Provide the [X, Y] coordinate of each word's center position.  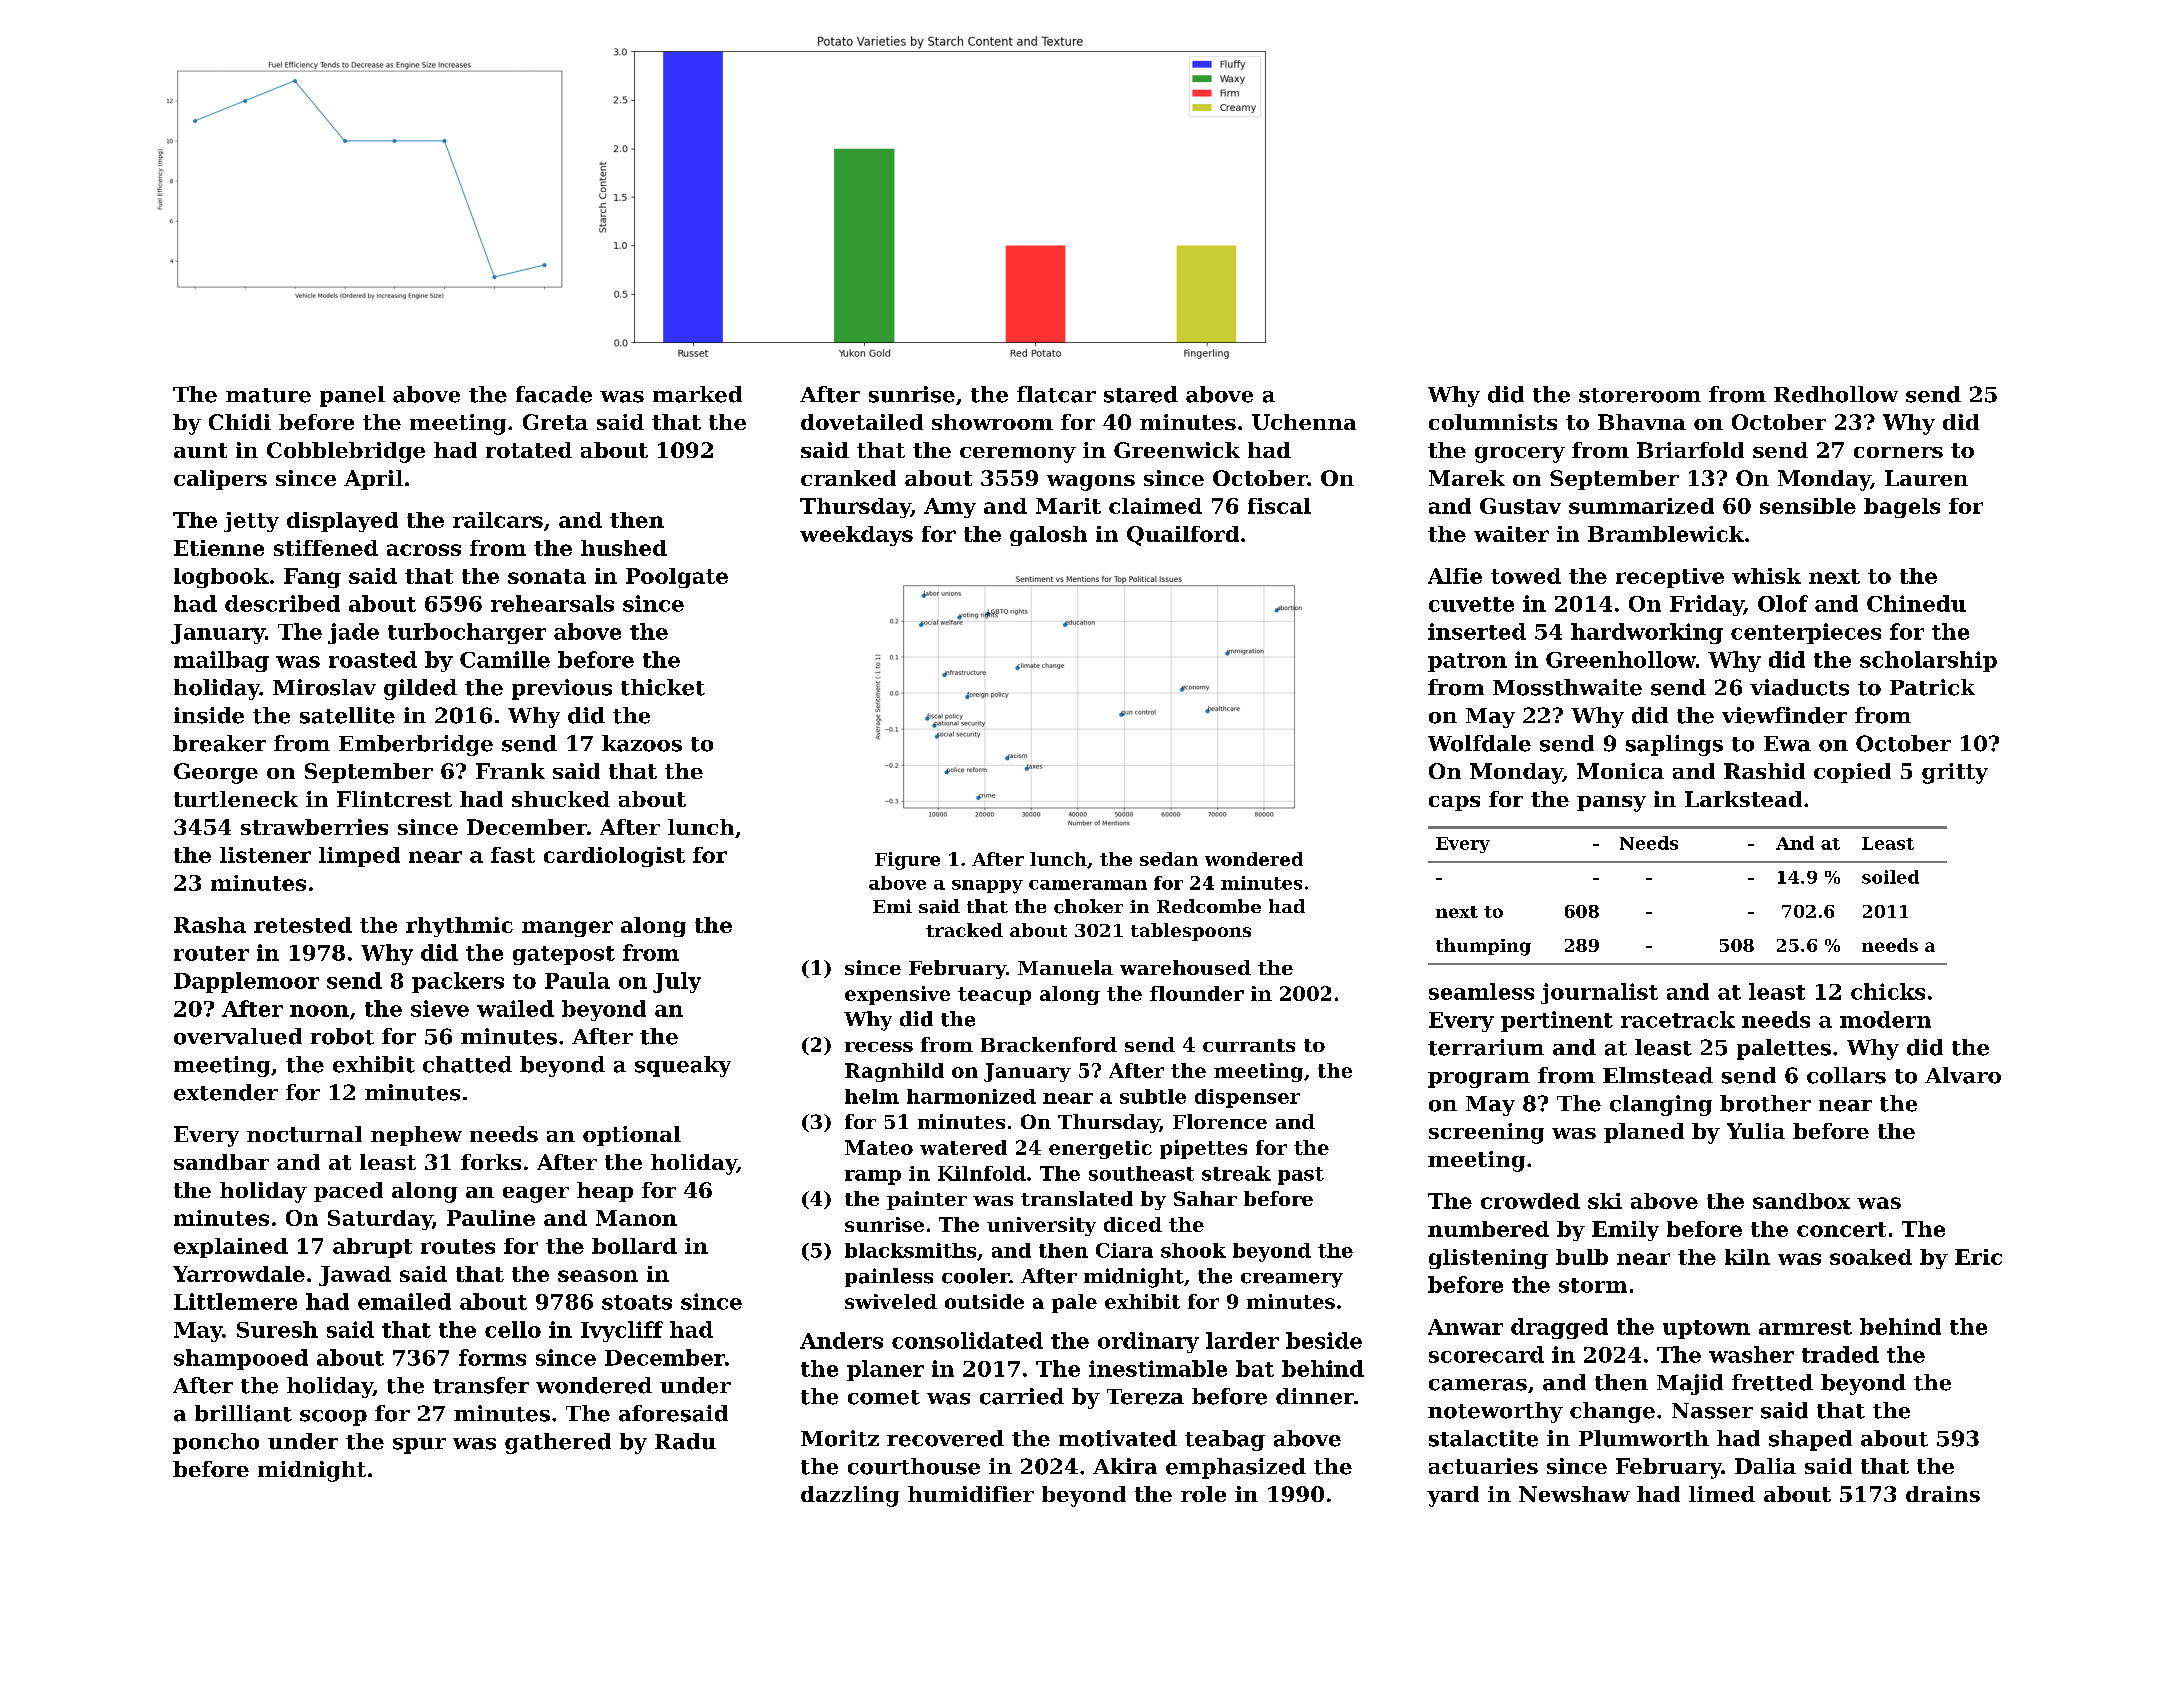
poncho [216, 1443]
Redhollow [1836, 394]
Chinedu [1916, 603]
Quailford [1183, 536]
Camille [505, 659]
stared [1141, 394]
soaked [1871, 1257]
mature [268, 395]
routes [458, 1246]
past [1301, 1176]
